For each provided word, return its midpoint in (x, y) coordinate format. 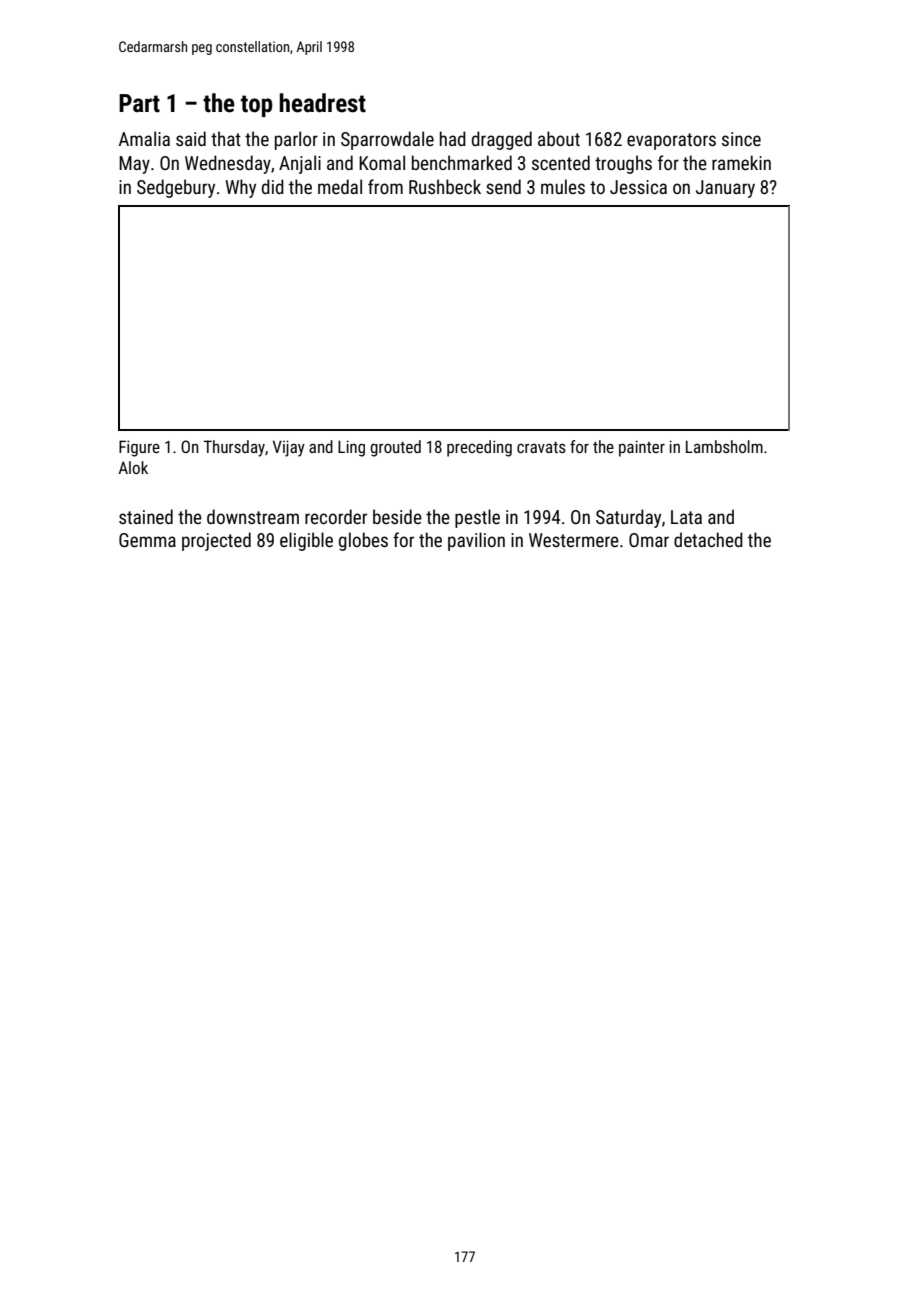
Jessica (638, 187)
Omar (649, 540)
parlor (296, 140)
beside (397, 516)
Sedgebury (176, 188)
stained (146, 516)
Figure (139, 448)
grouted (395, 448)
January (725, 189)
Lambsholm (724, 446)
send (503, 186)
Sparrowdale (387, 140)
